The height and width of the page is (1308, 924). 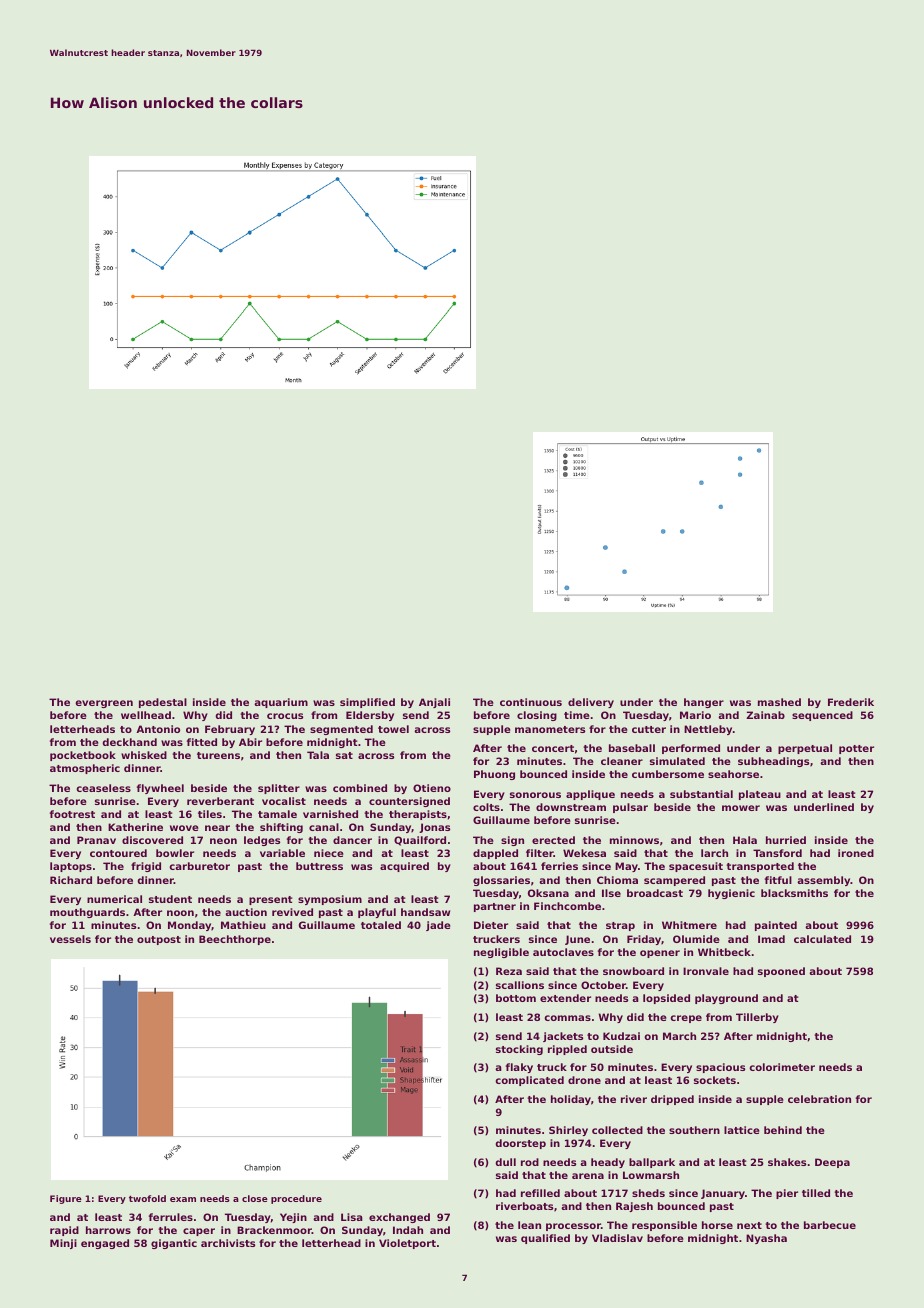 I want to click on Anjali, so click(x=434, y=703).
